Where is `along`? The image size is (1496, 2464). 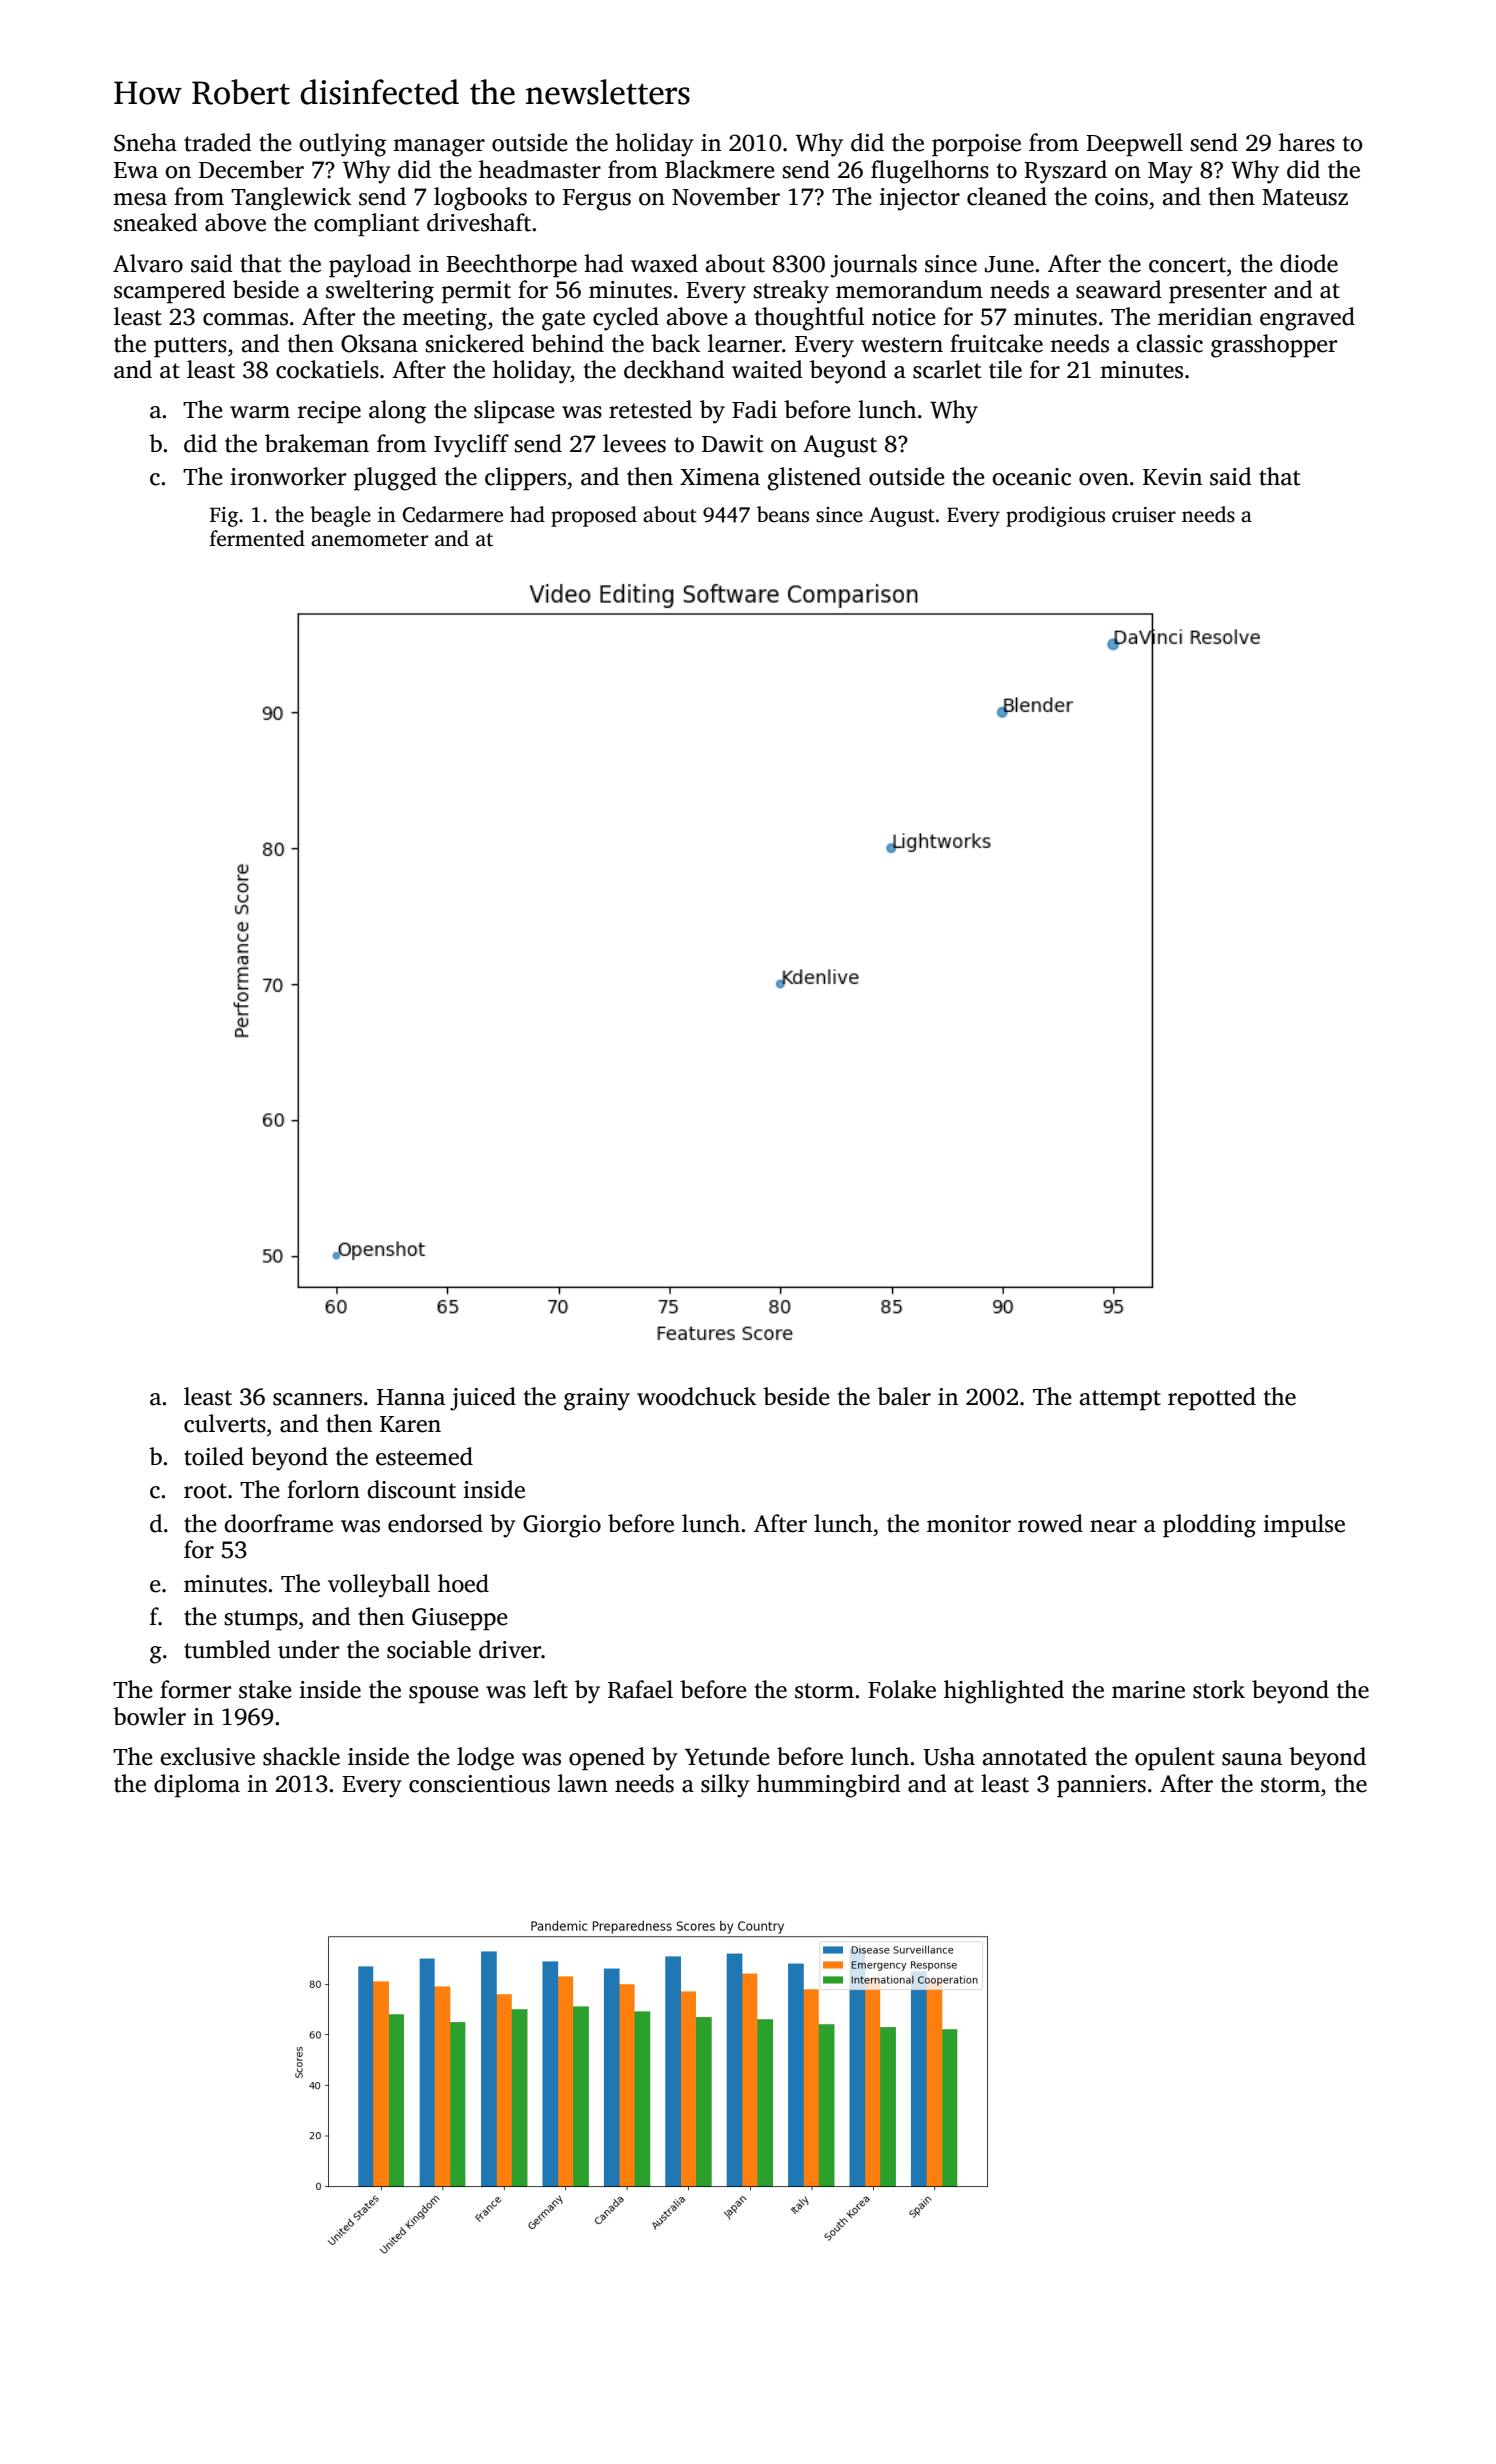
along is located at coordinates (397, 412).
